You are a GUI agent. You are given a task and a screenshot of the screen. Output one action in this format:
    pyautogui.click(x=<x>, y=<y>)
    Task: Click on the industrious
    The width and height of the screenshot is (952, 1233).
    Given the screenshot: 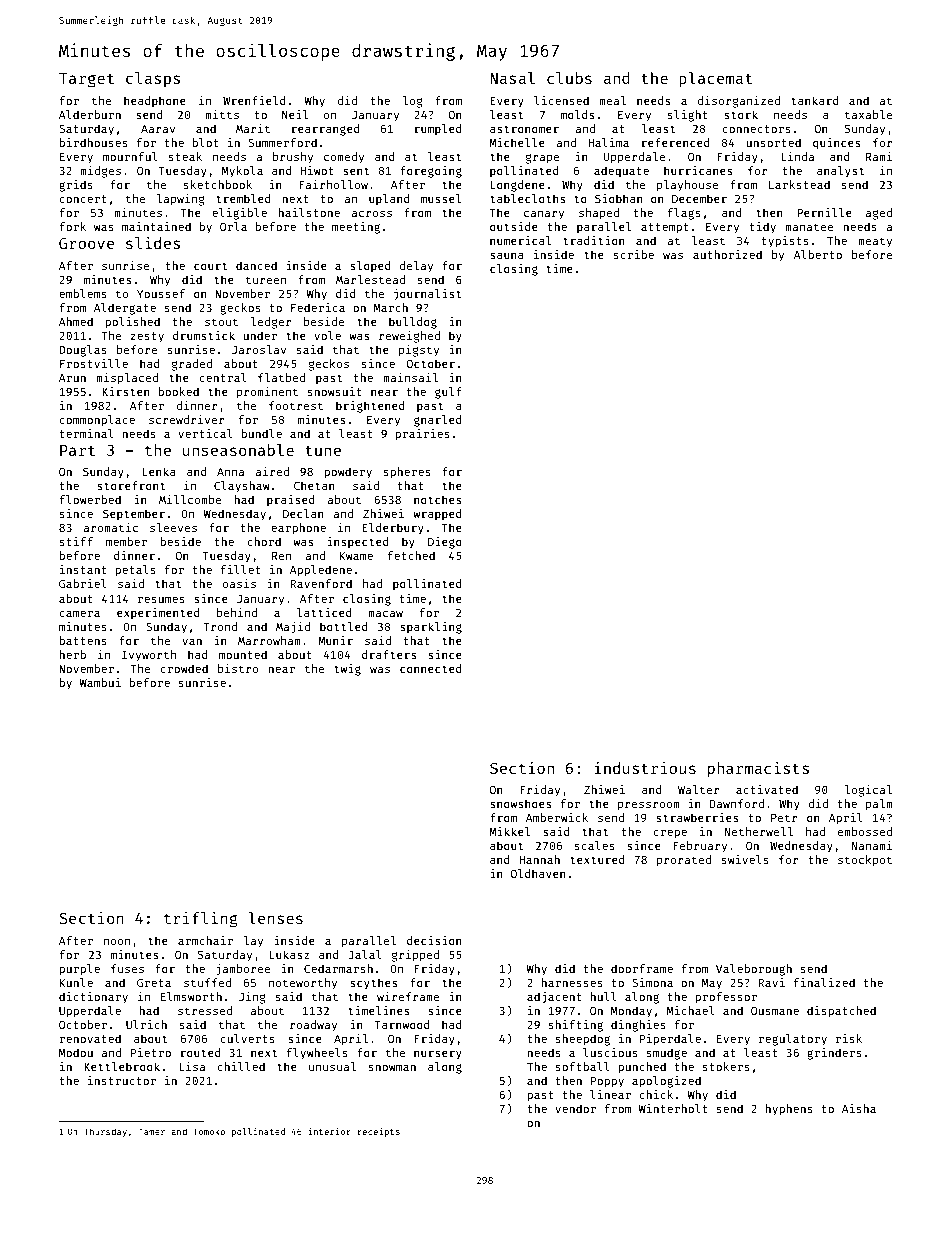 What is the action you would take?
    pyautogui.click(x=645, y=768)
